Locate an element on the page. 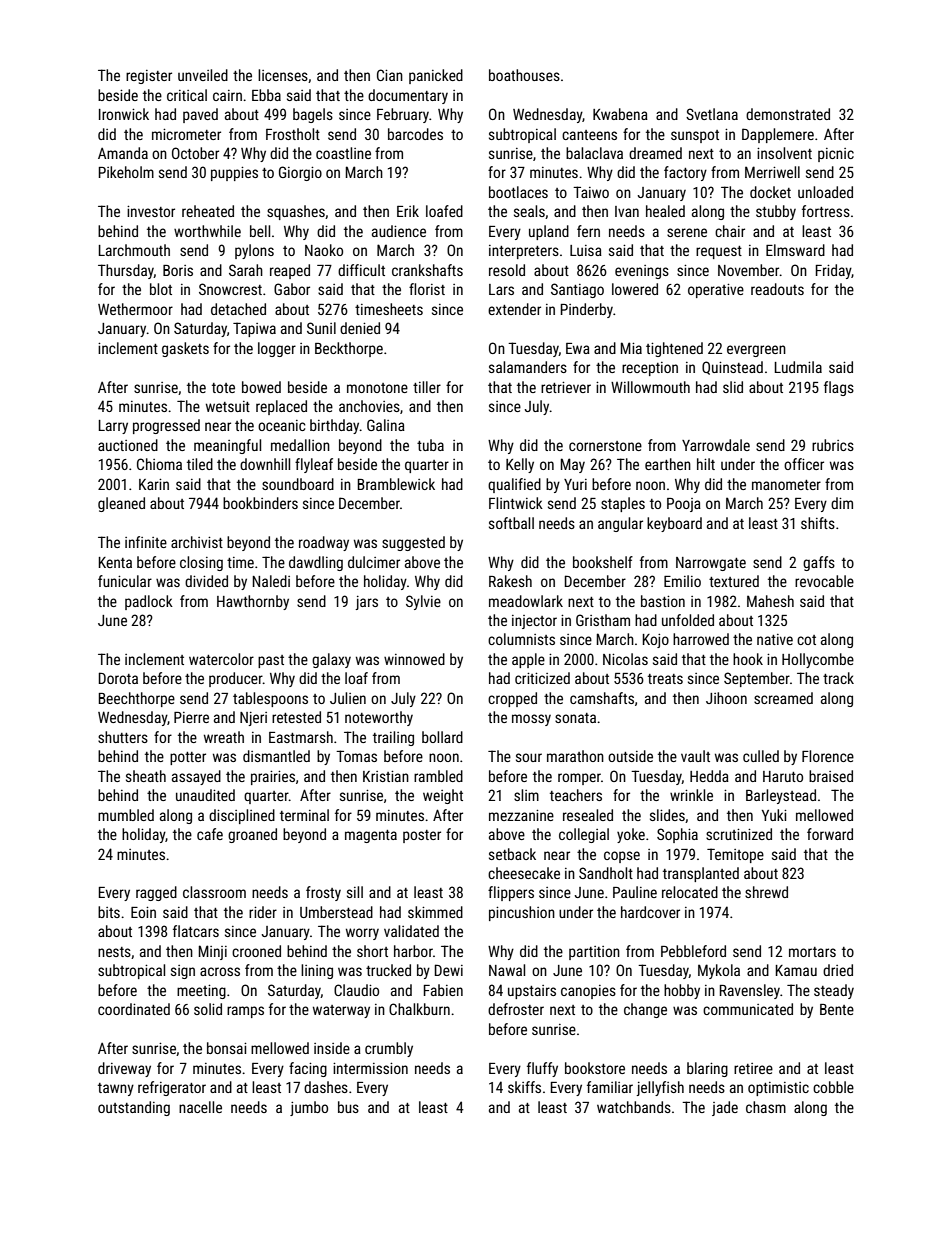  winnowed is located at coordinates (414, 659).
